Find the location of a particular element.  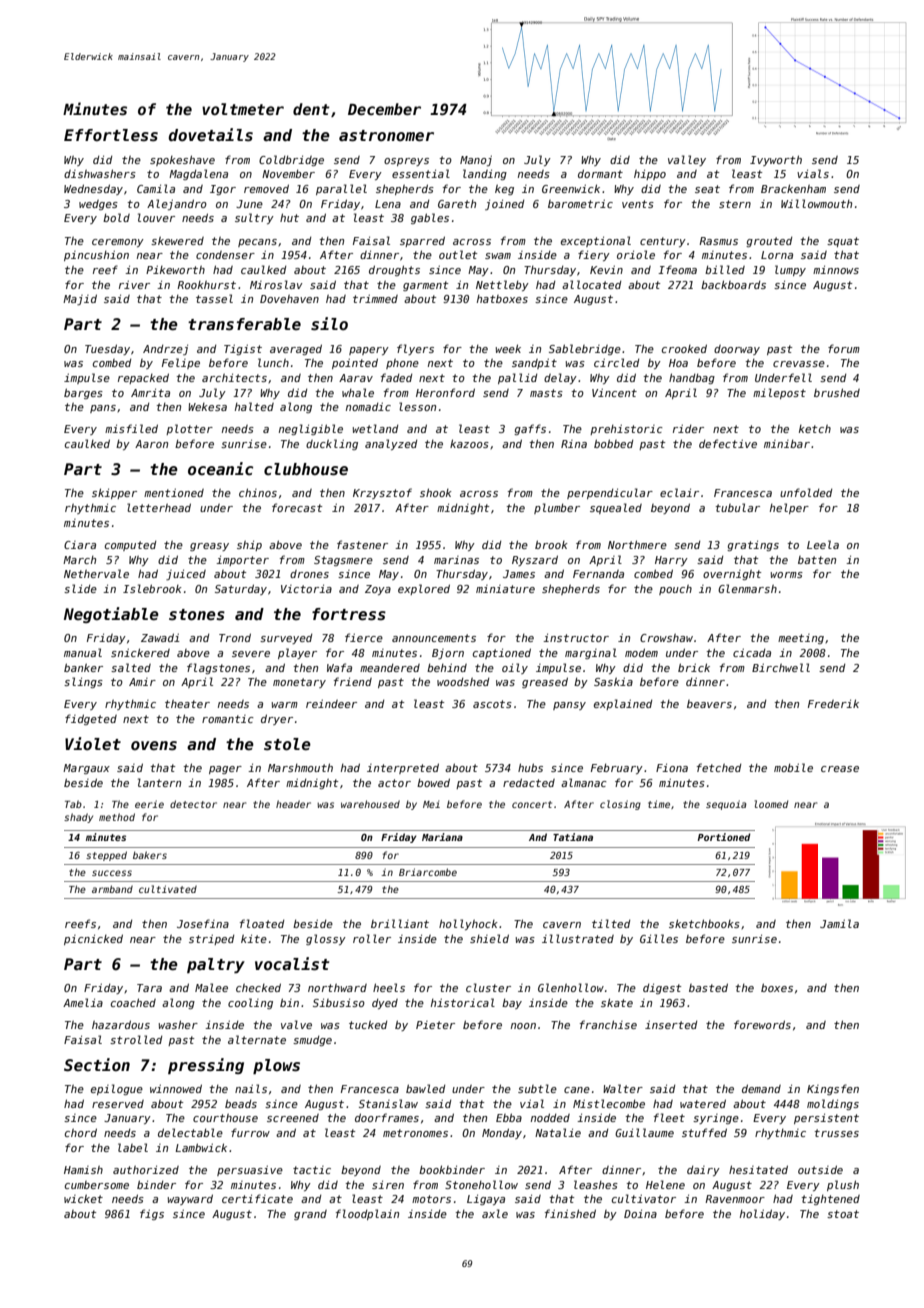

smudge is located at coordinates (312, 1041).
